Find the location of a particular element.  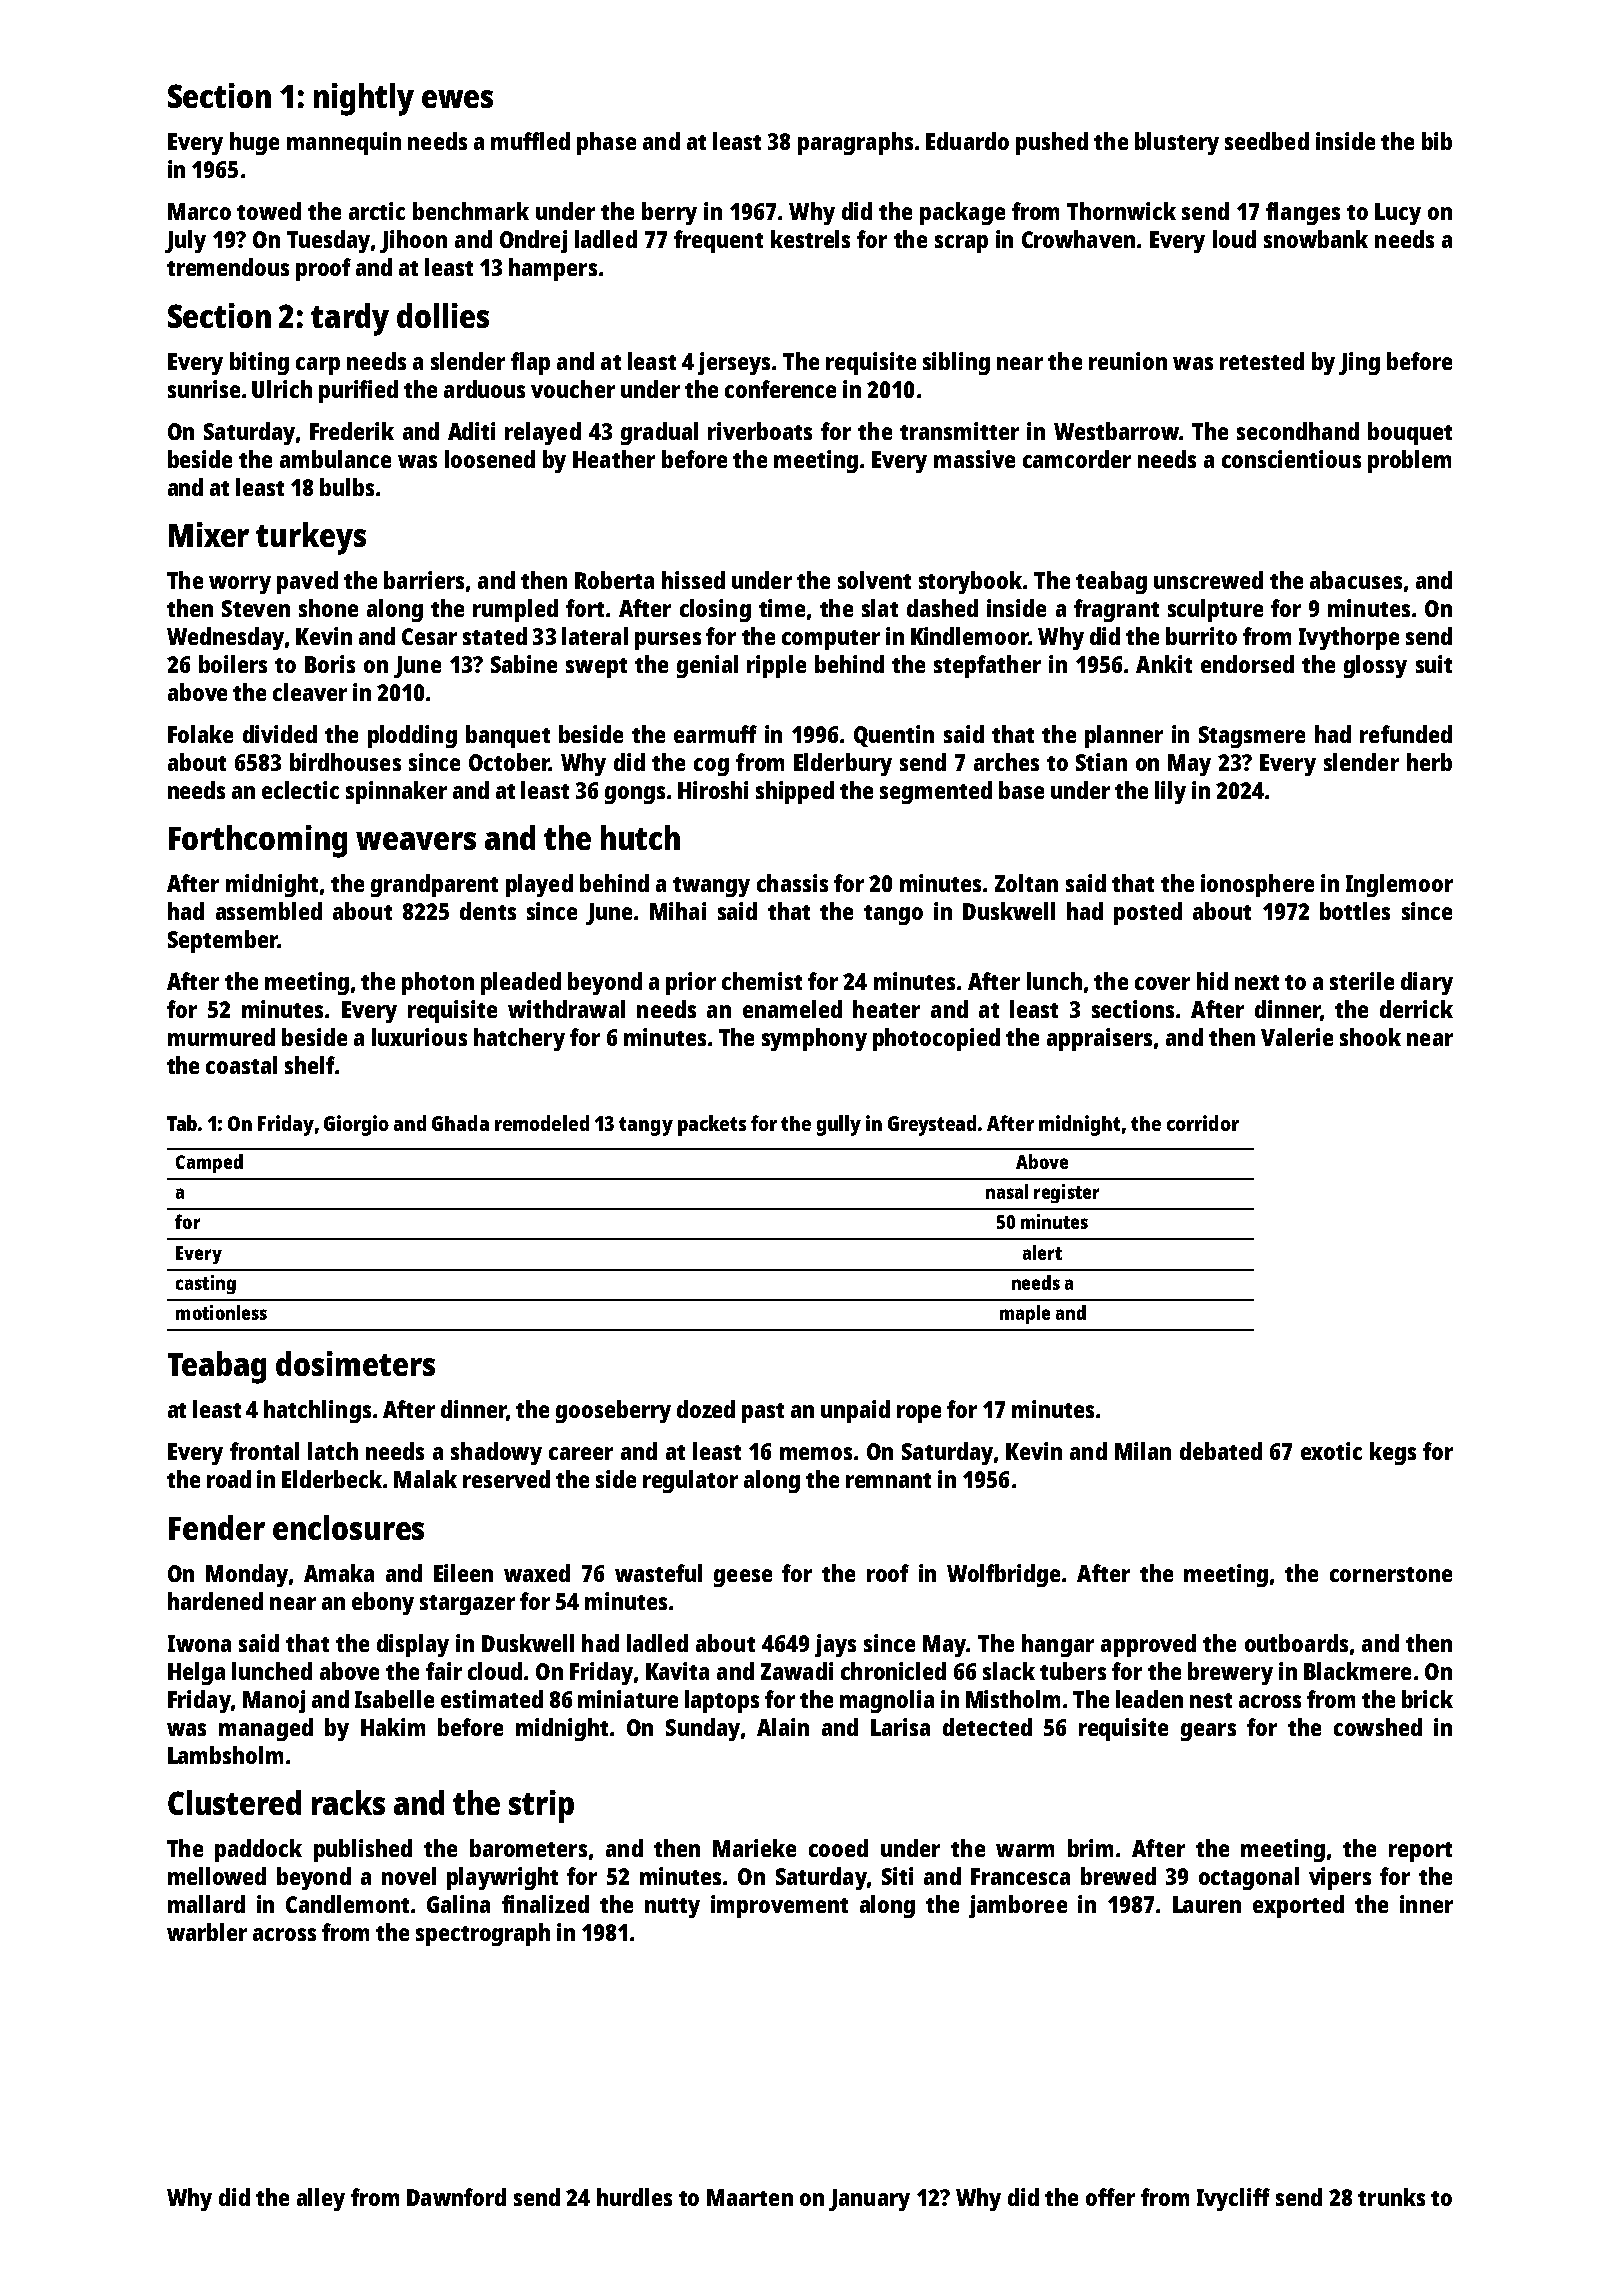

mellowed is located at coordinates (217, 1876).
